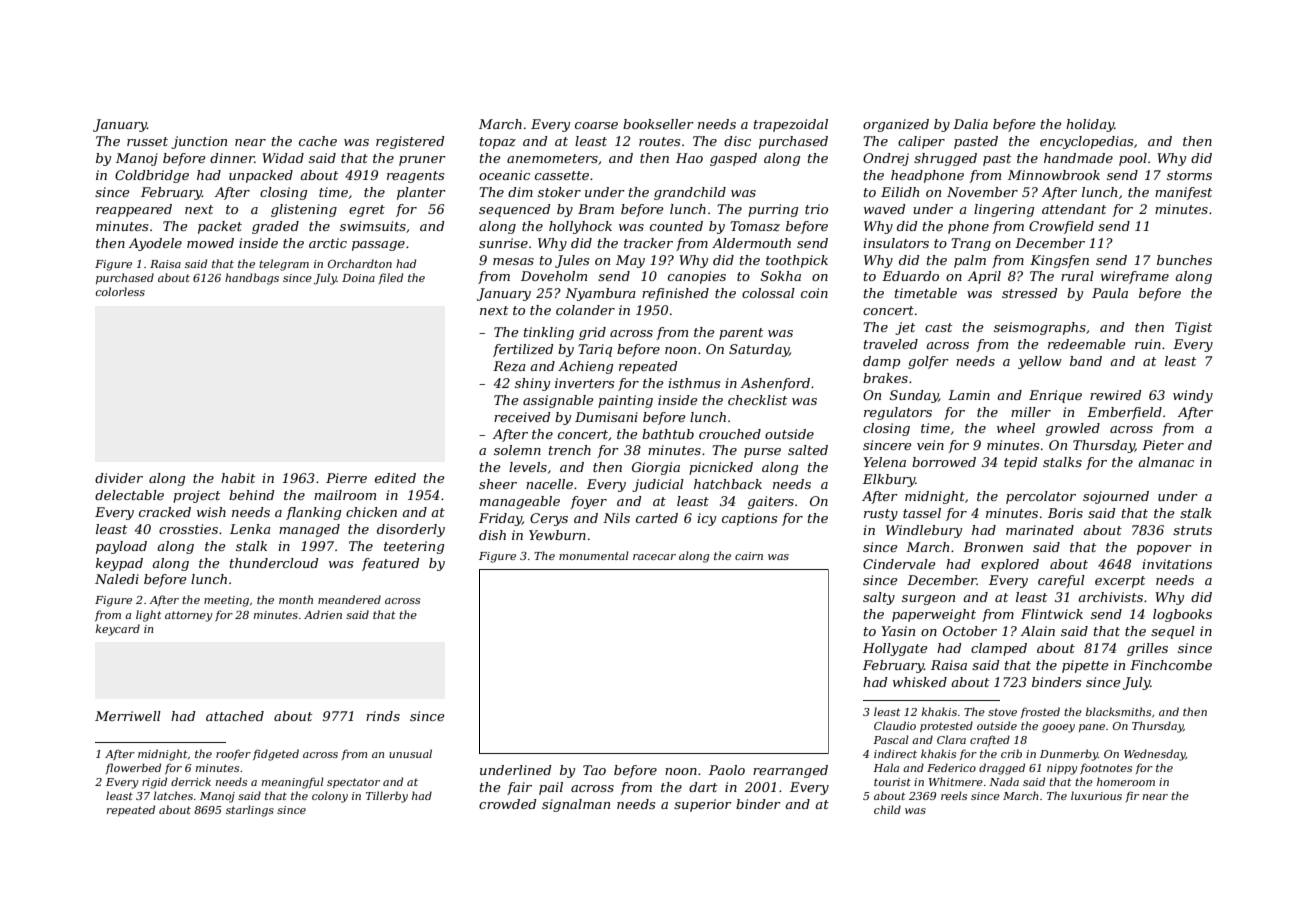 The height and width of the page is (924, 1308). What do you see at coordinates (721, 468) in the page?
I see `picnicked` at bounding box center [721, 468].
